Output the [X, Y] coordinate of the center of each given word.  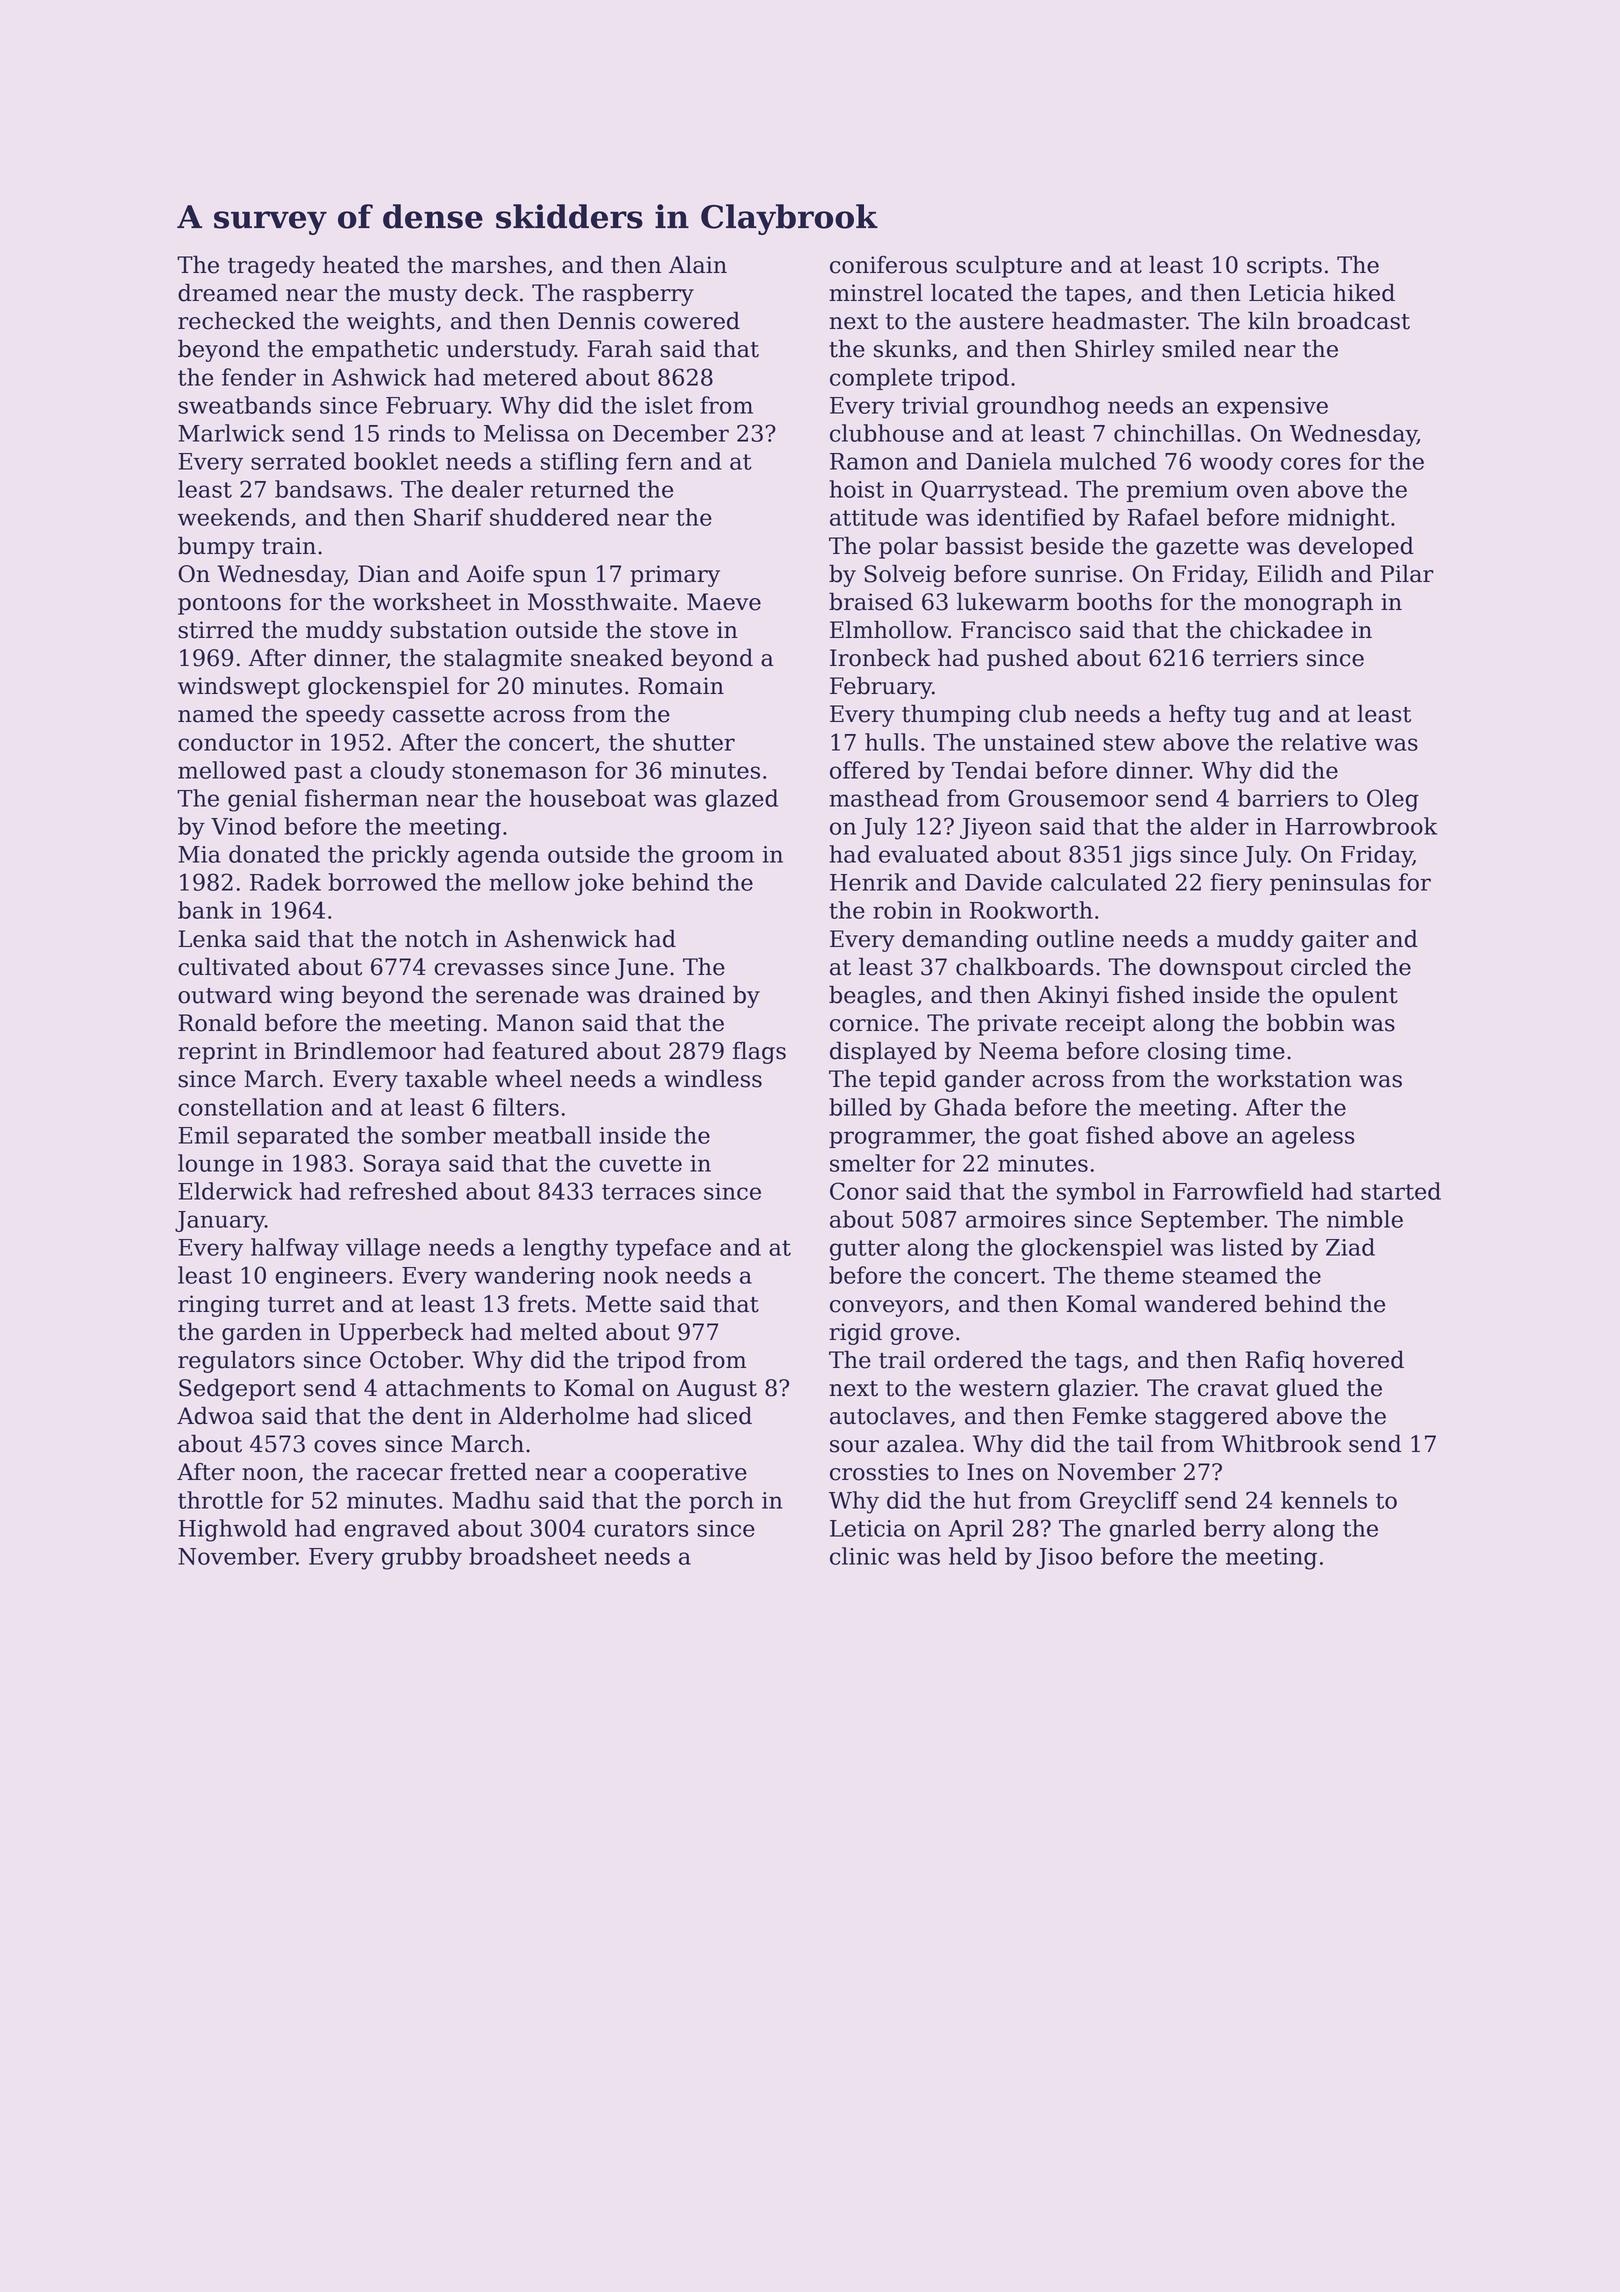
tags [1098, 1363]
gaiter [1335, 941]
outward [225, 994]
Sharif [448, 517]
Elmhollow [889, 629]
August [716, 1390]
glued [1307, 1389]
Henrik [869, 882]
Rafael [1163, 517]
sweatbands [244, 405]
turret [301, 1305]
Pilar [1407, 573]
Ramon [869, 461]
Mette [618, 1304]
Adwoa [215, 1415]
